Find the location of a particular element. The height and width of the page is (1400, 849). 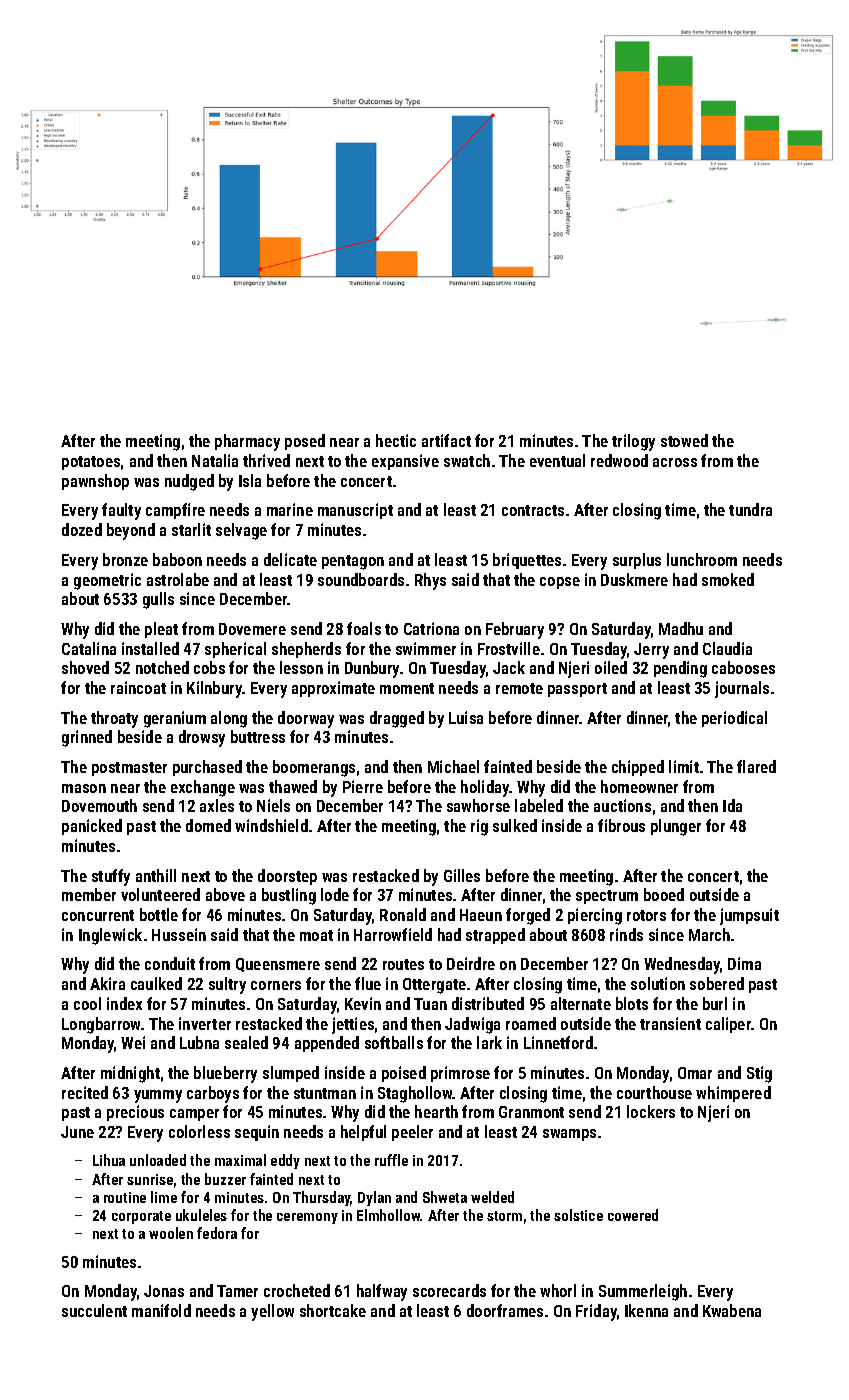

Harrowfield is located at coordinates (393, 934).
